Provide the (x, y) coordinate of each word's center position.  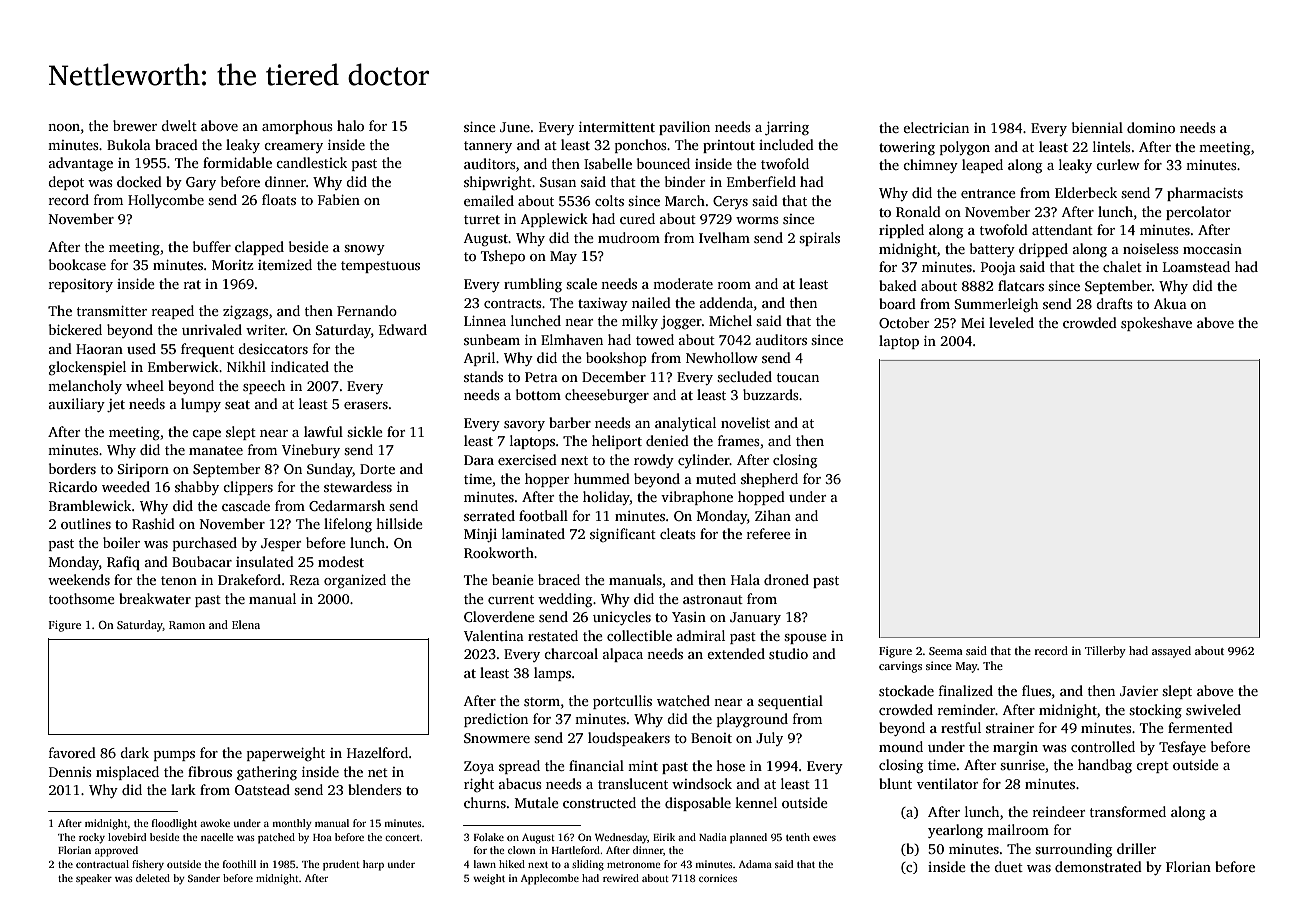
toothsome (82, 598)
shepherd (769, 480)
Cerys (730, 202)
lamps (552, 674)
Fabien (339, 199)
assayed (1171, 652)
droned (786, 579)
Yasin (689, 617)
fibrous (210, 771)
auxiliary (77, 405)
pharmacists (1205, 194)
